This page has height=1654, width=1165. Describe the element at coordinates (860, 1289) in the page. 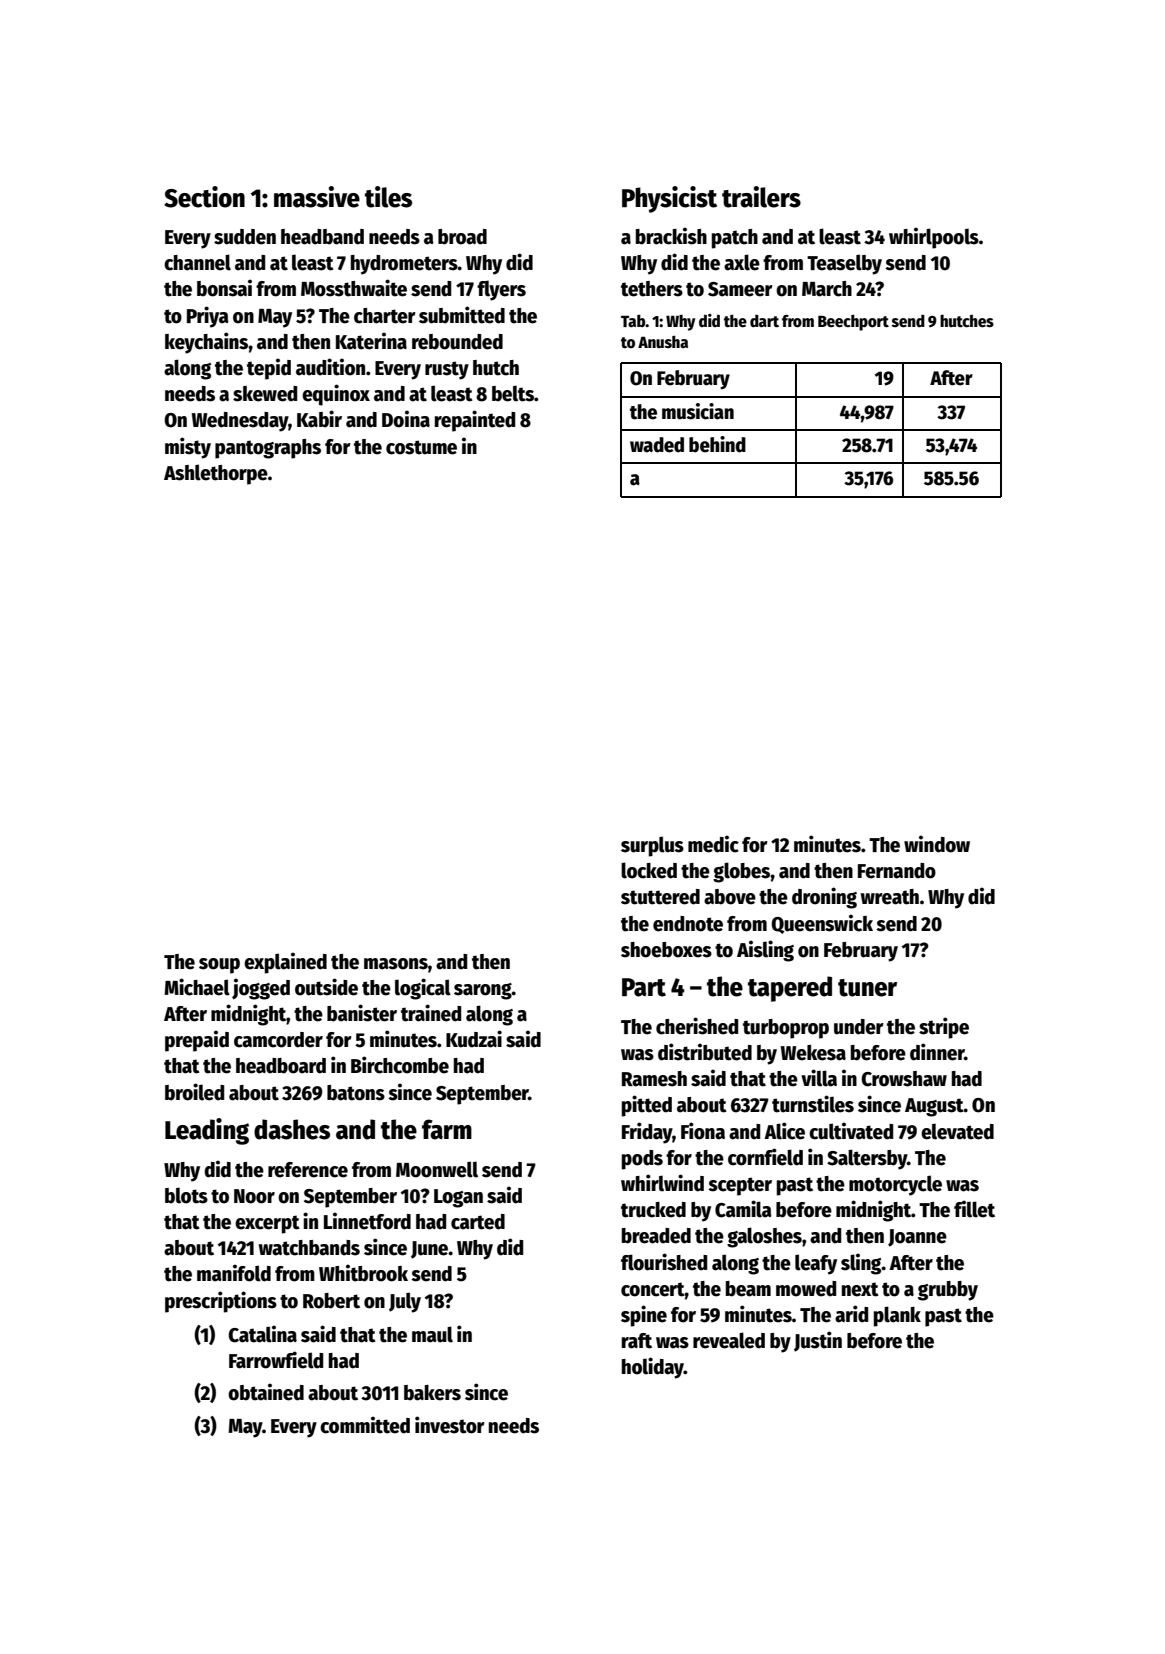

I see `next` at that location.
